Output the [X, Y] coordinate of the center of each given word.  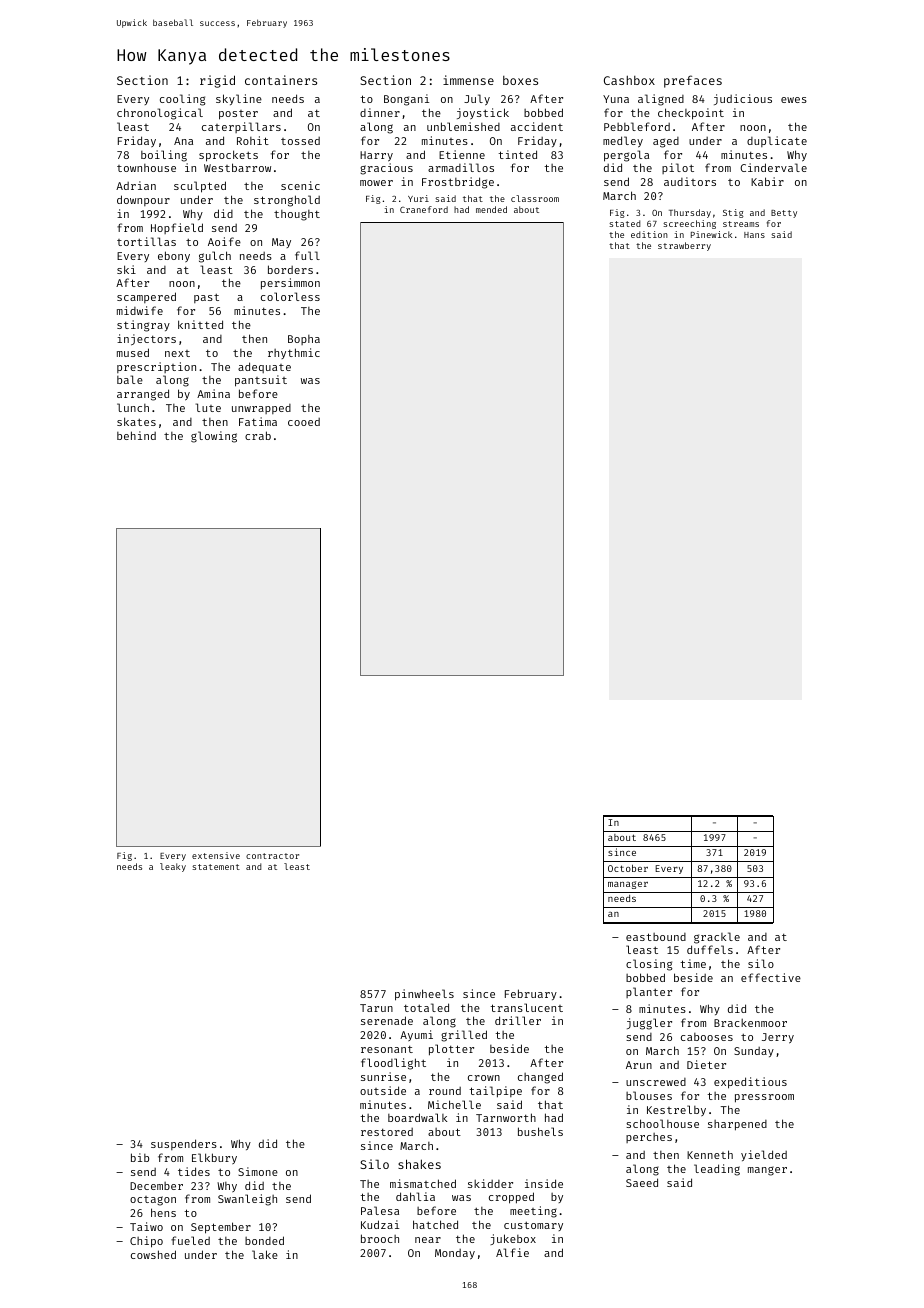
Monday [455, 1254]
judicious [743, 99]
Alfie [512, 1252]
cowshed [153, 1254]
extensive [216, 855]
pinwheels [424, 995]
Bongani [406, 100]
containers [281, 80]
